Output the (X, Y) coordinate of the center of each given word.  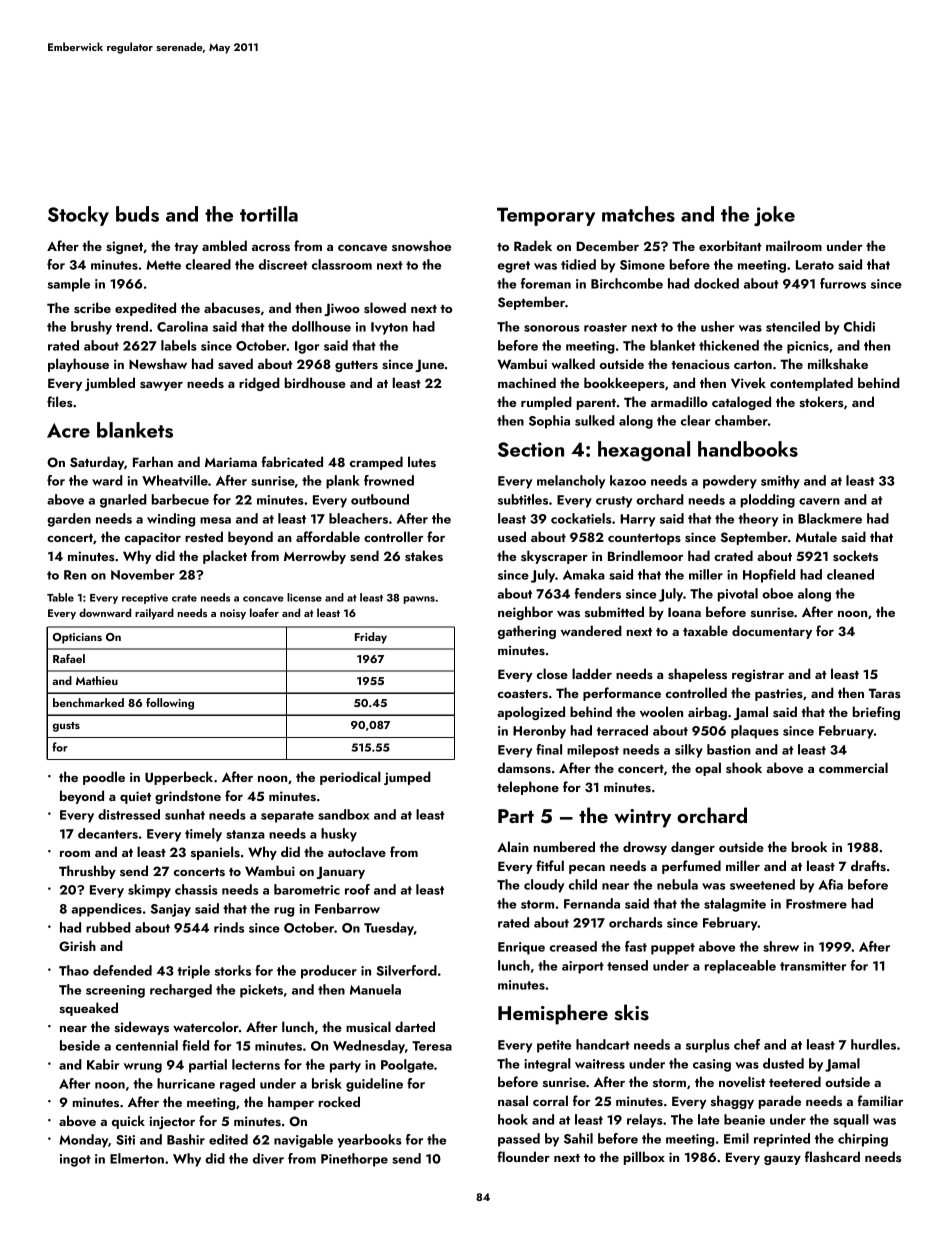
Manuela (375, 989)
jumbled (110, 384)
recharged (181, 991)
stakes (424, 555)
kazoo (628, 480)
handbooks (748, 449)
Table (60, 597)
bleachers (358, 518)
